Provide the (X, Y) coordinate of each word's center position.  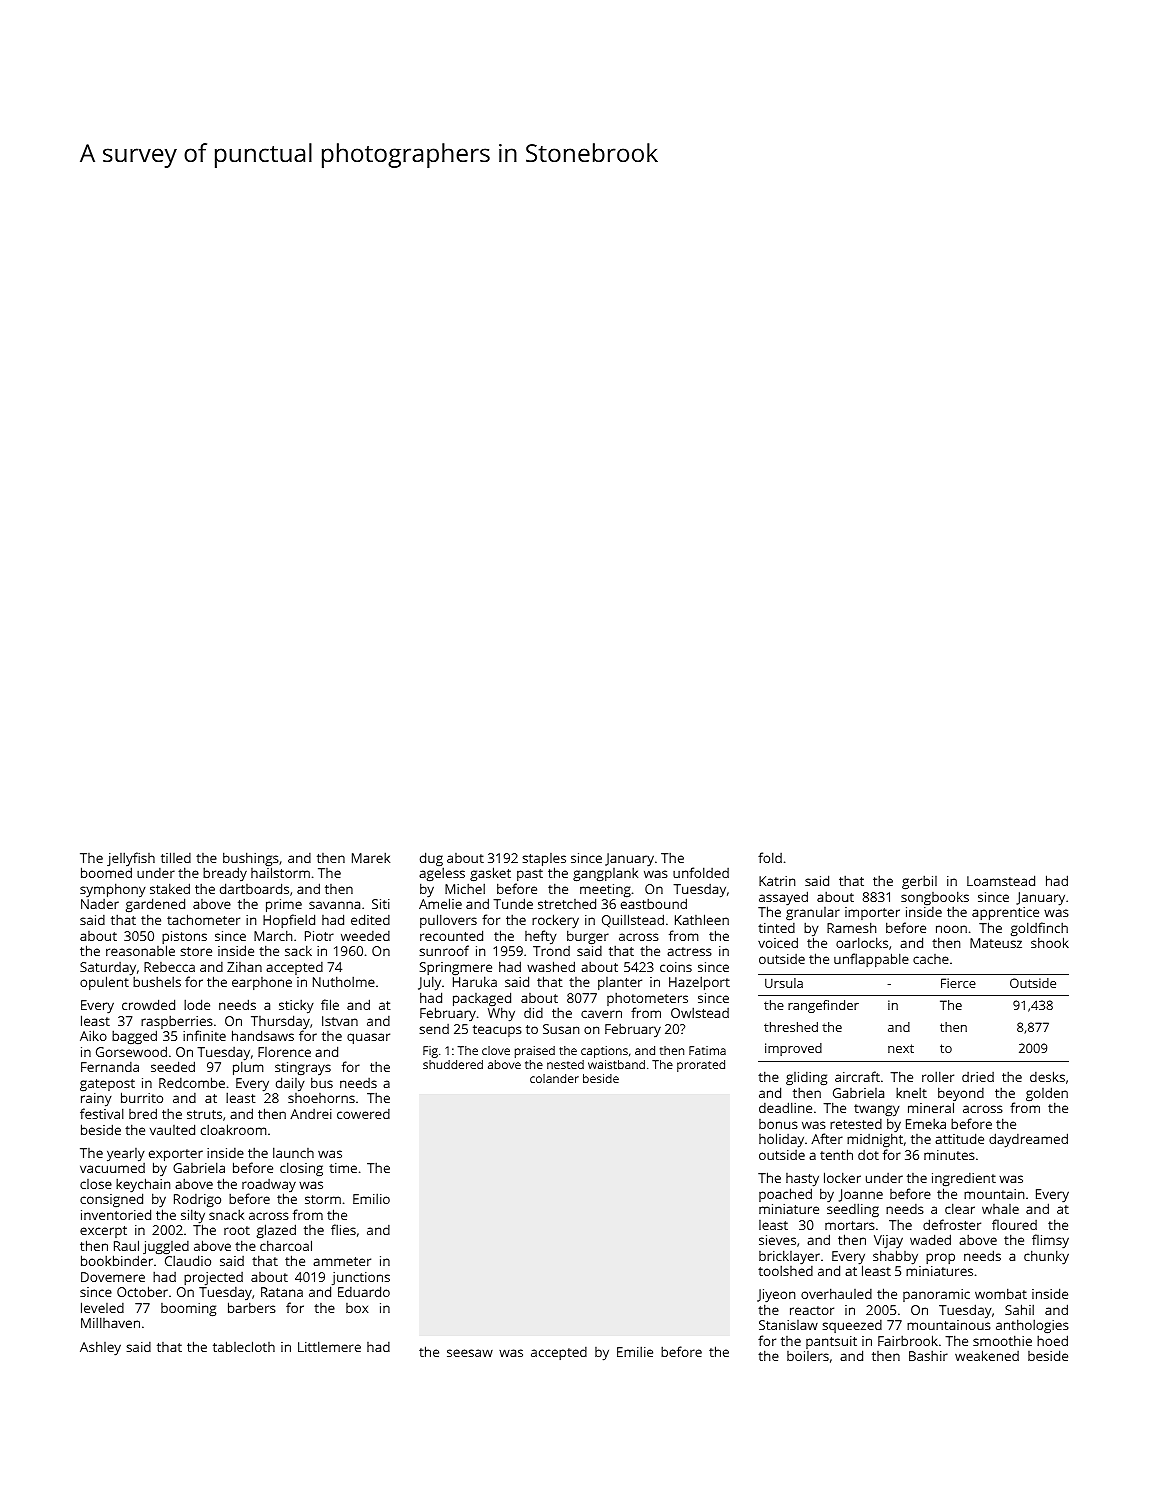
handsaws (263, 1035)
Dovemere (113, 1277)
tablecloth (244, 1346)
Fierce (958, 983)
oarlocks (862, 942)
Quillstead (633, 921)
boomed (106, 873)
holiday (781, 1140)
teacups (497, 1031)
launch (293, 1152)
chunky (1046, 1257)
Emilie (635, 1351)
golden (1047, 1094)
